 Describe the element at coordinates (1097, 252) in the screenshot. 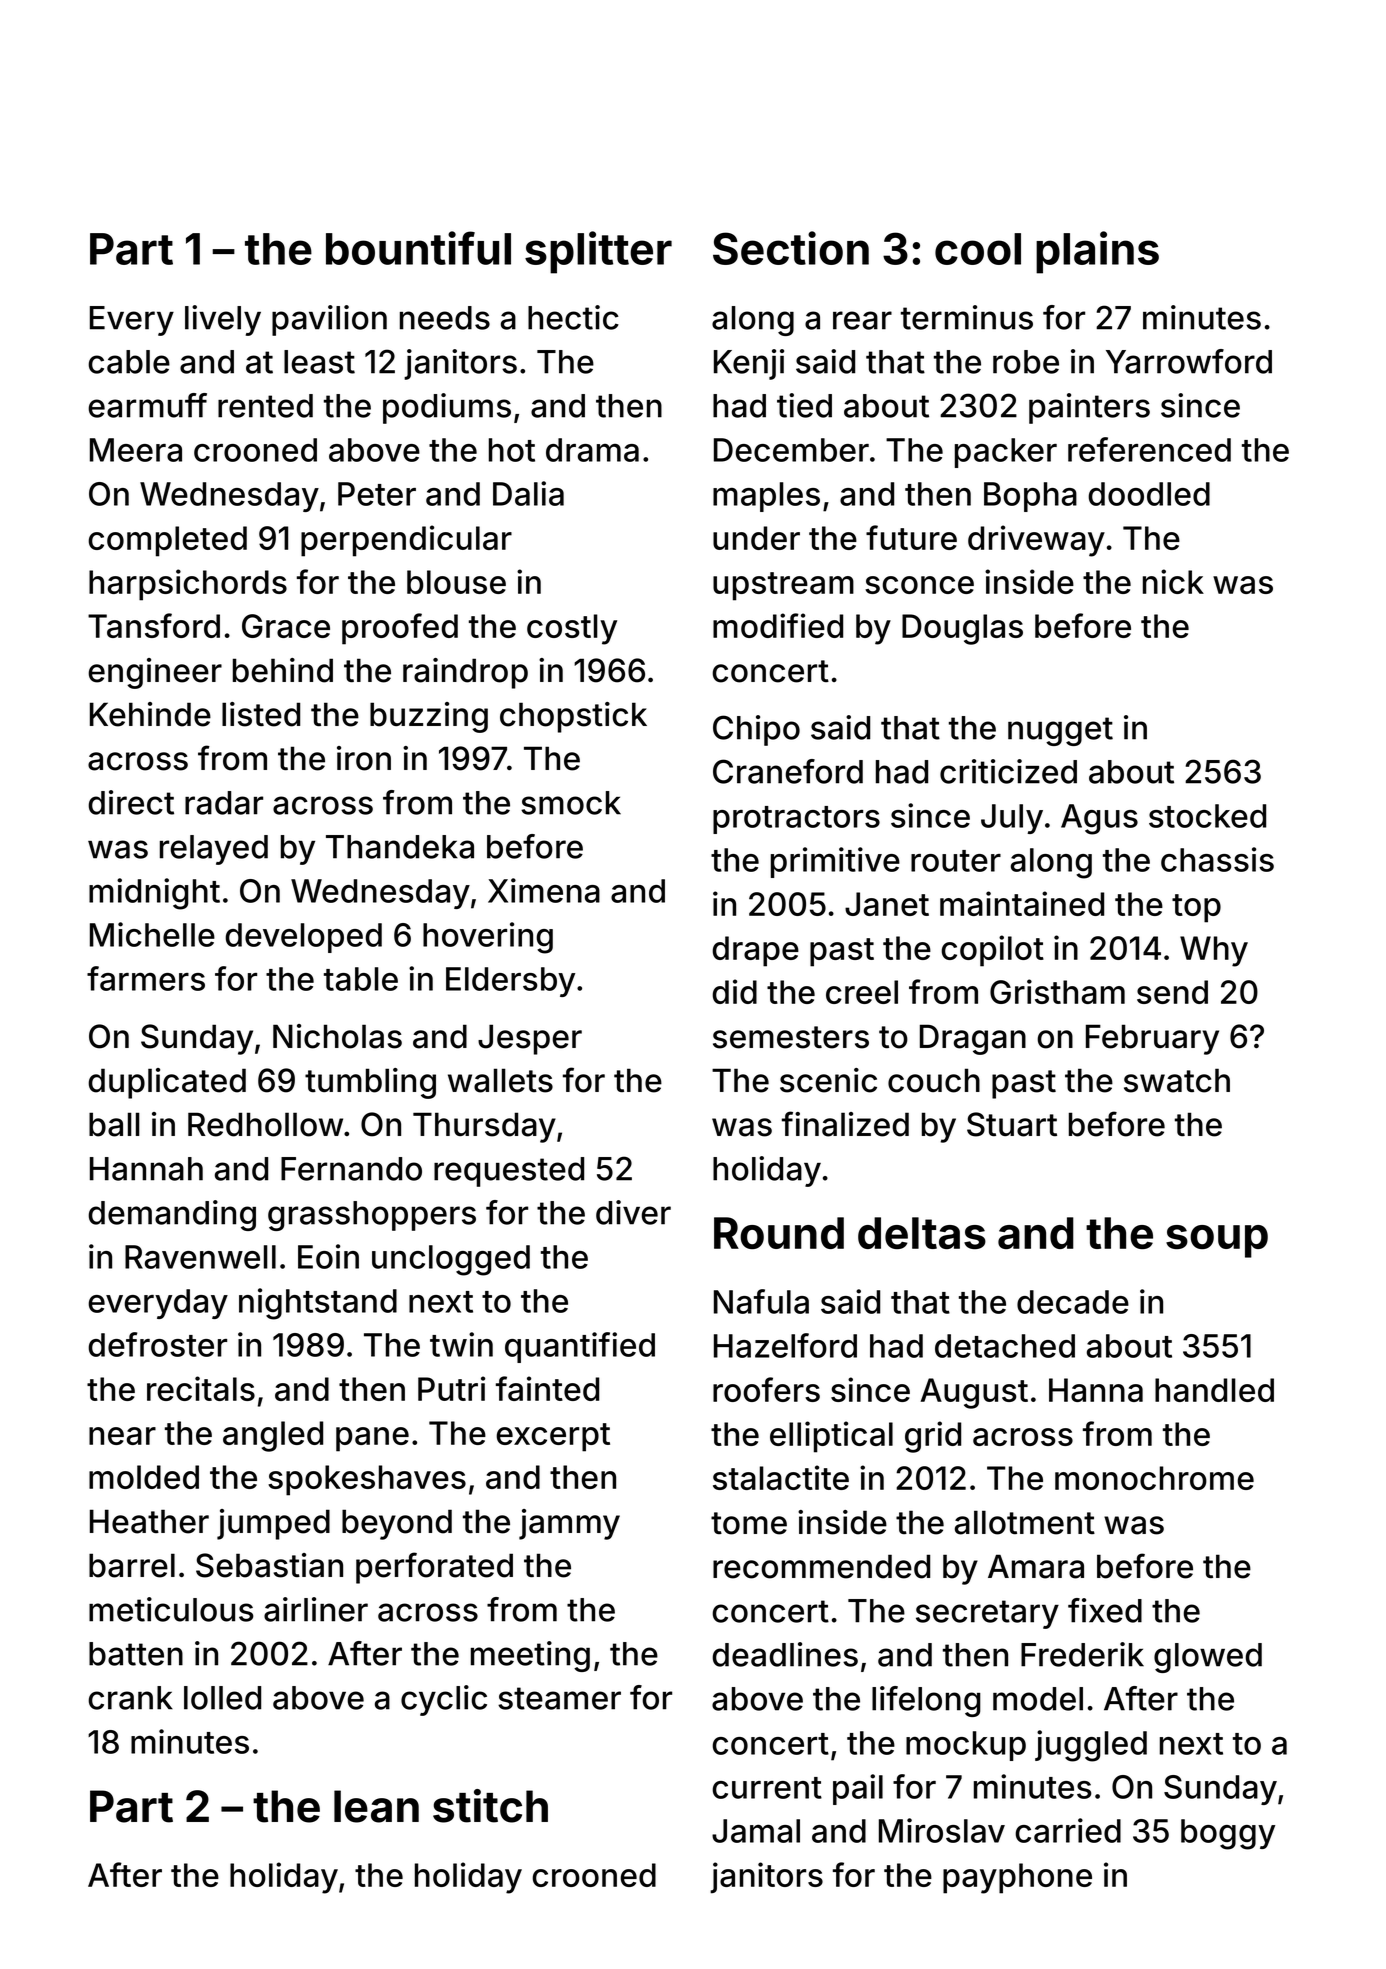

I see `plains` at that location.
